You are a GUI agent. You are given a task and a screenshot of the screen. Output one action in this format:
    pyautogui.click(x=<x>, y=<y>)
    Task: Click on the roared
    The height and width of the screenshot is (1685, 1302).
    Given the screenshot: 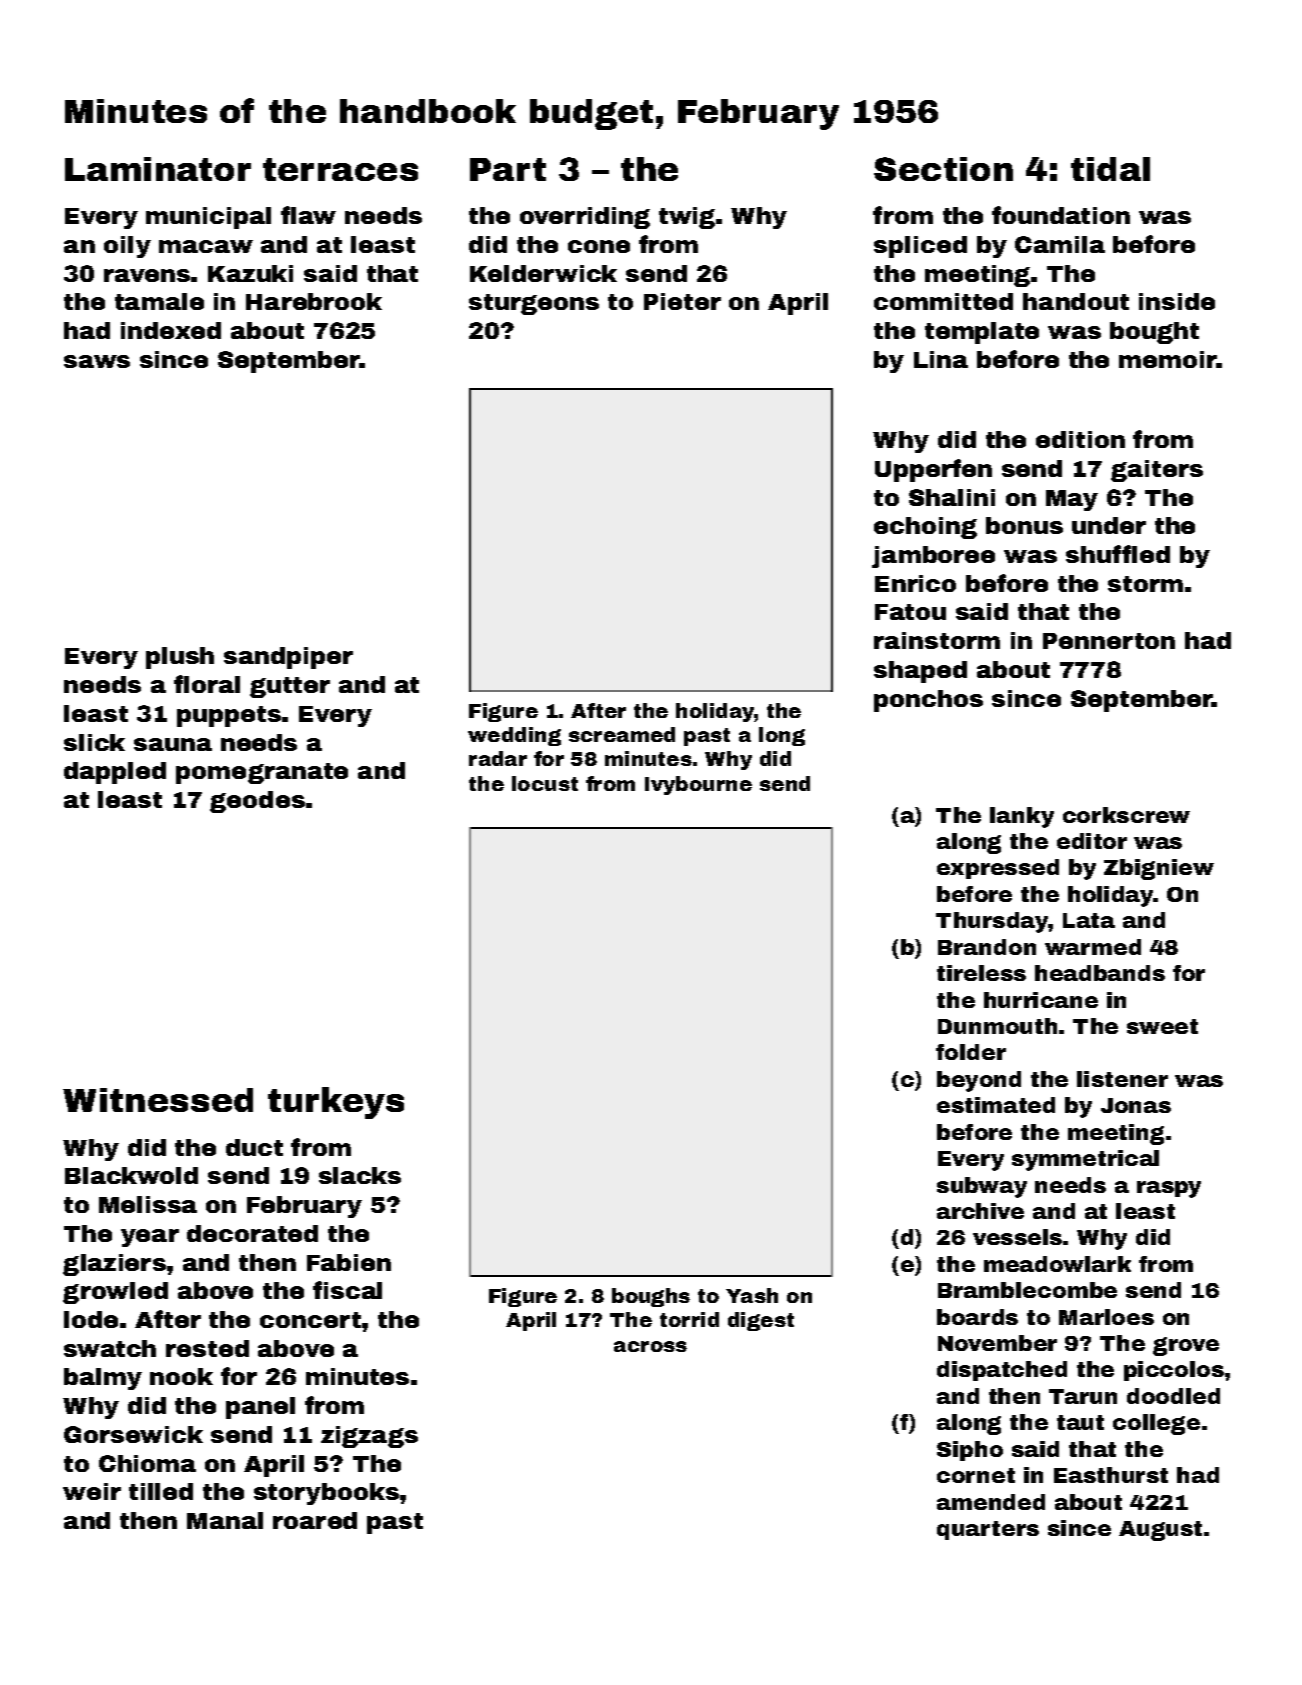 What is the action you would take?
    pyautogui.click(x=315, y=1520)
